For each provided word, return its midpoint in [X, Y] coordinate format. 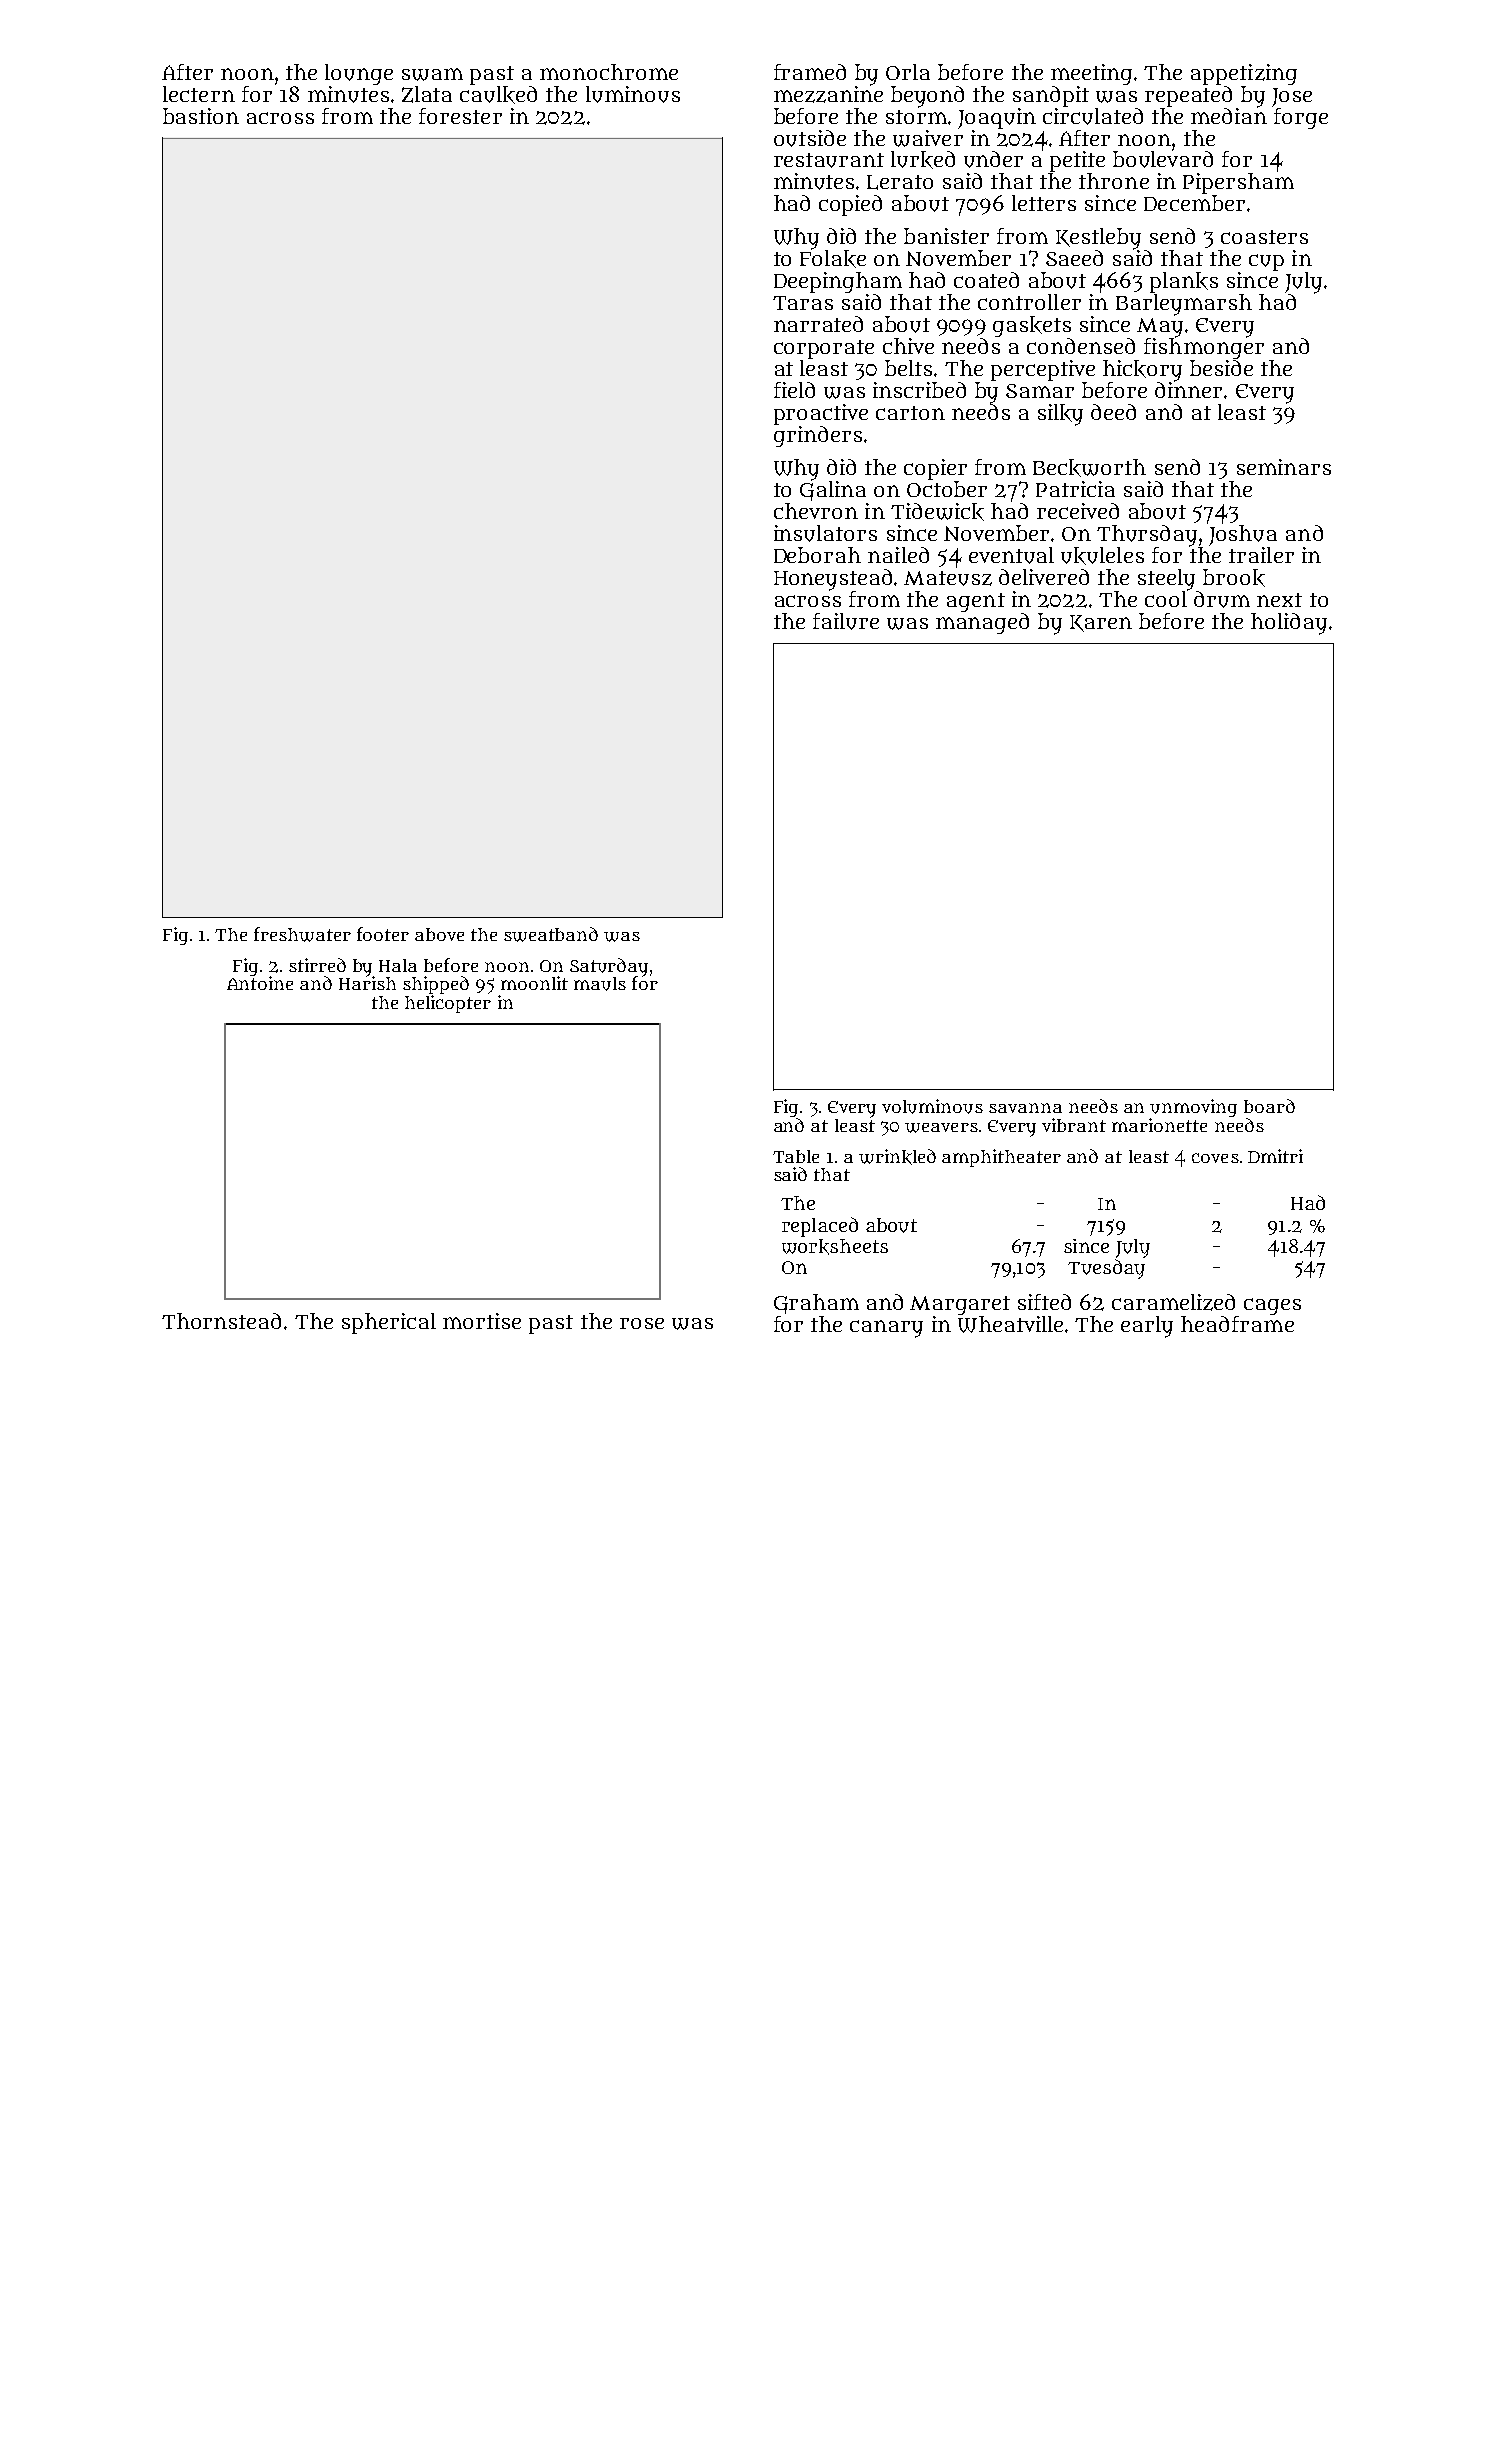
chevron [816, 511]
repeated [1188, 96]
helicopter [448, 1004]
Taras [803, 303]
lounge [359, 74]
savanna [1025, 1108]
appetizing [1244, 74]
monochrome [609, 72]
